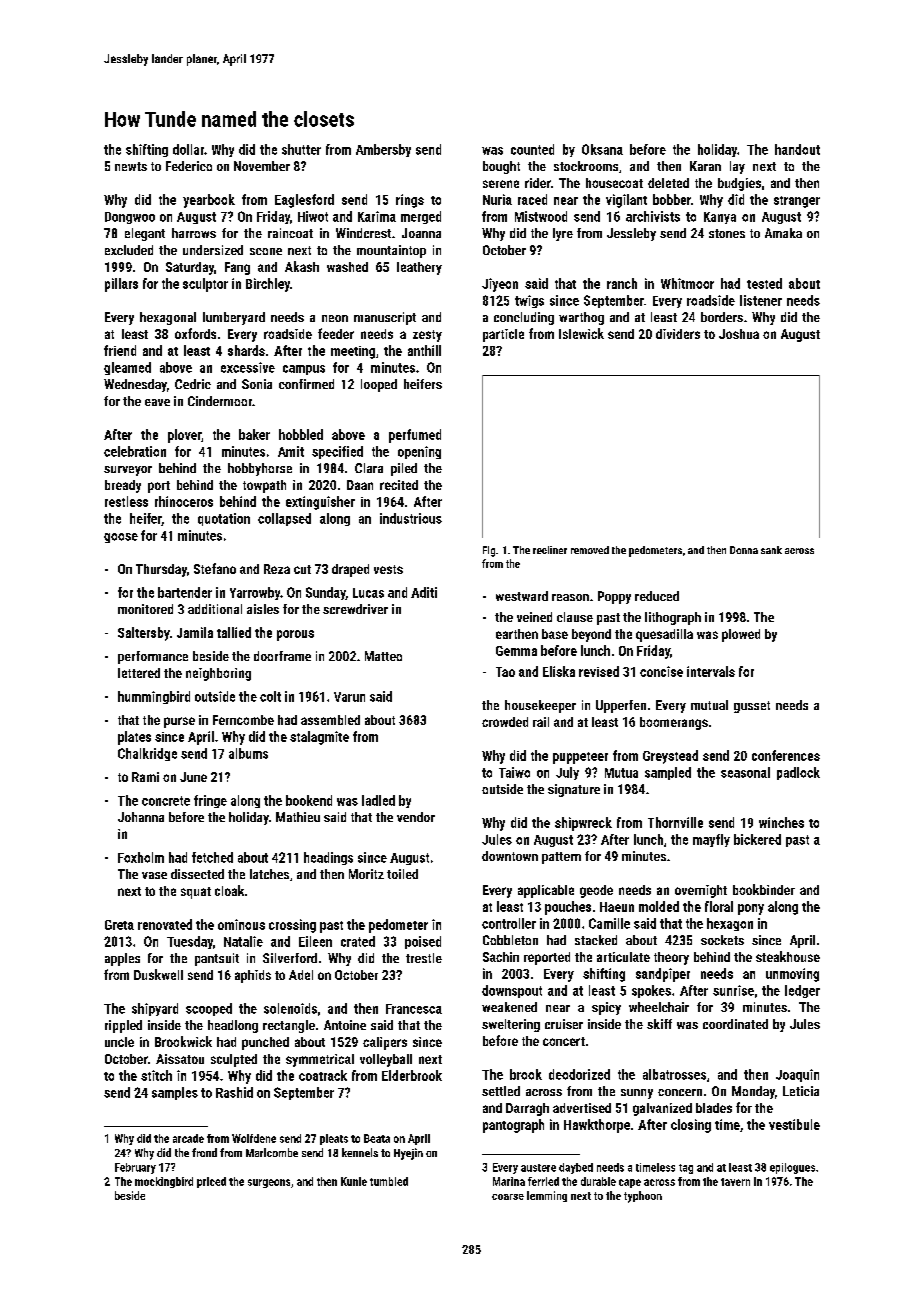  What do you see at coordinates (511, 1025) in the document?
I see `sweltering` at bounding box center [511, 1025].
